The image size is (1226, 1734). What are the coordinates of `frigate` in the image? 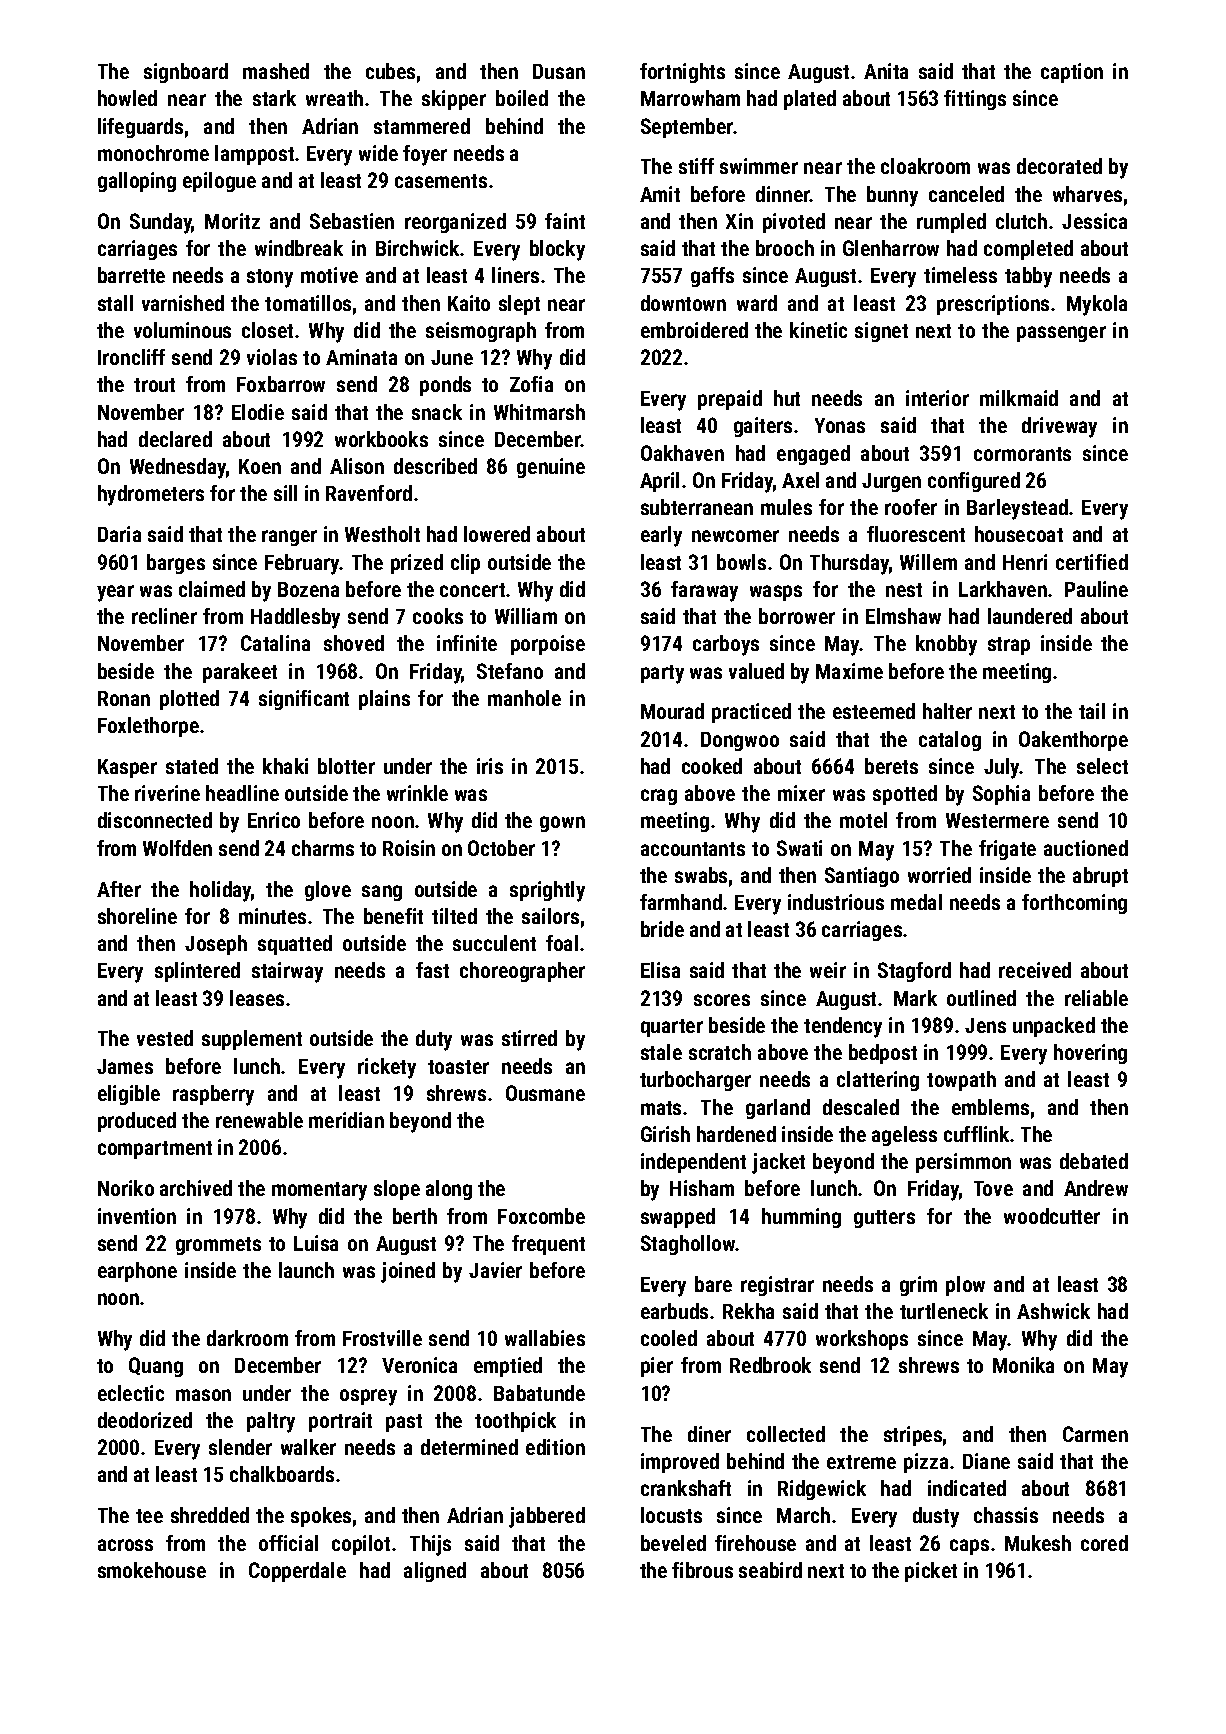 It's located at (1007, 850).
